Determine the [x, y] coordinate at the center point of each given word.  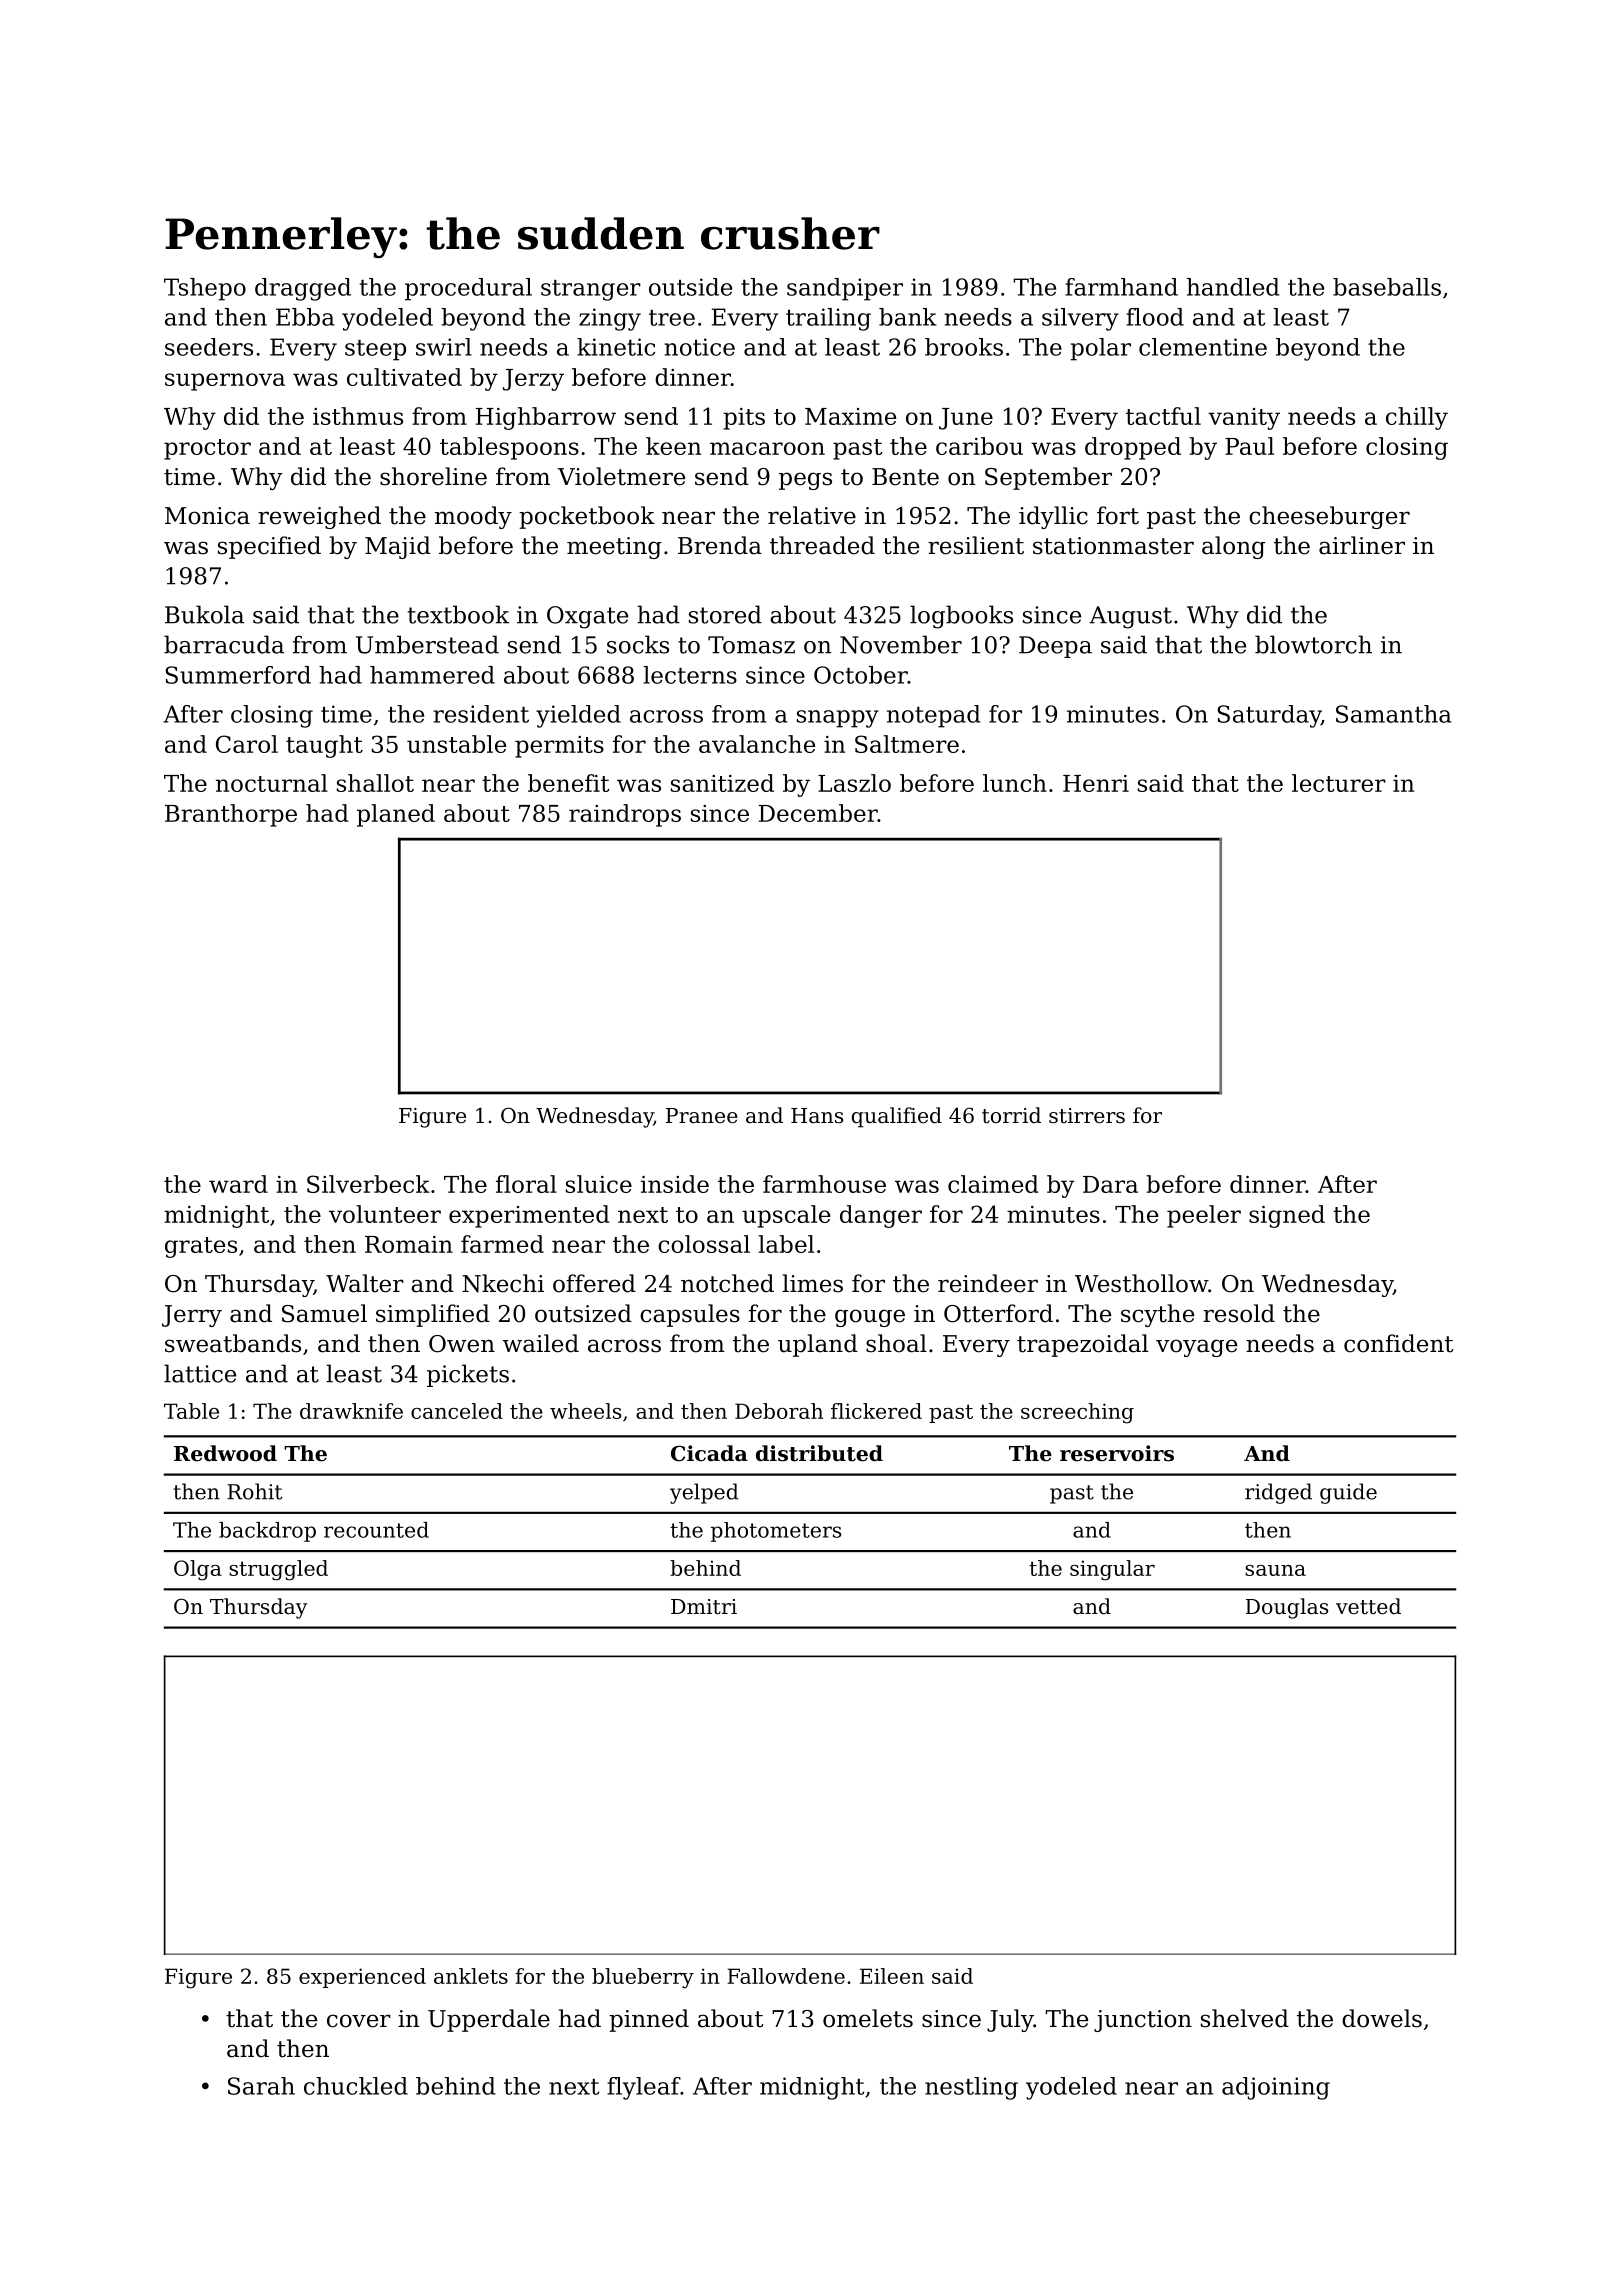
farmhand [1121, 287]
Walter [365, 1283]
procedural [468, 289]
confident [1398, 1343]
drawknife [351, 1411]
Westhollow [1141, 1283]
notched [727, 1283]
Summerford [238, 675]
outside [690, 287]
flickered [876, 1411]
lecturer [1339, 783]
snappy [838, 719]
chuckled [356, 2086]
